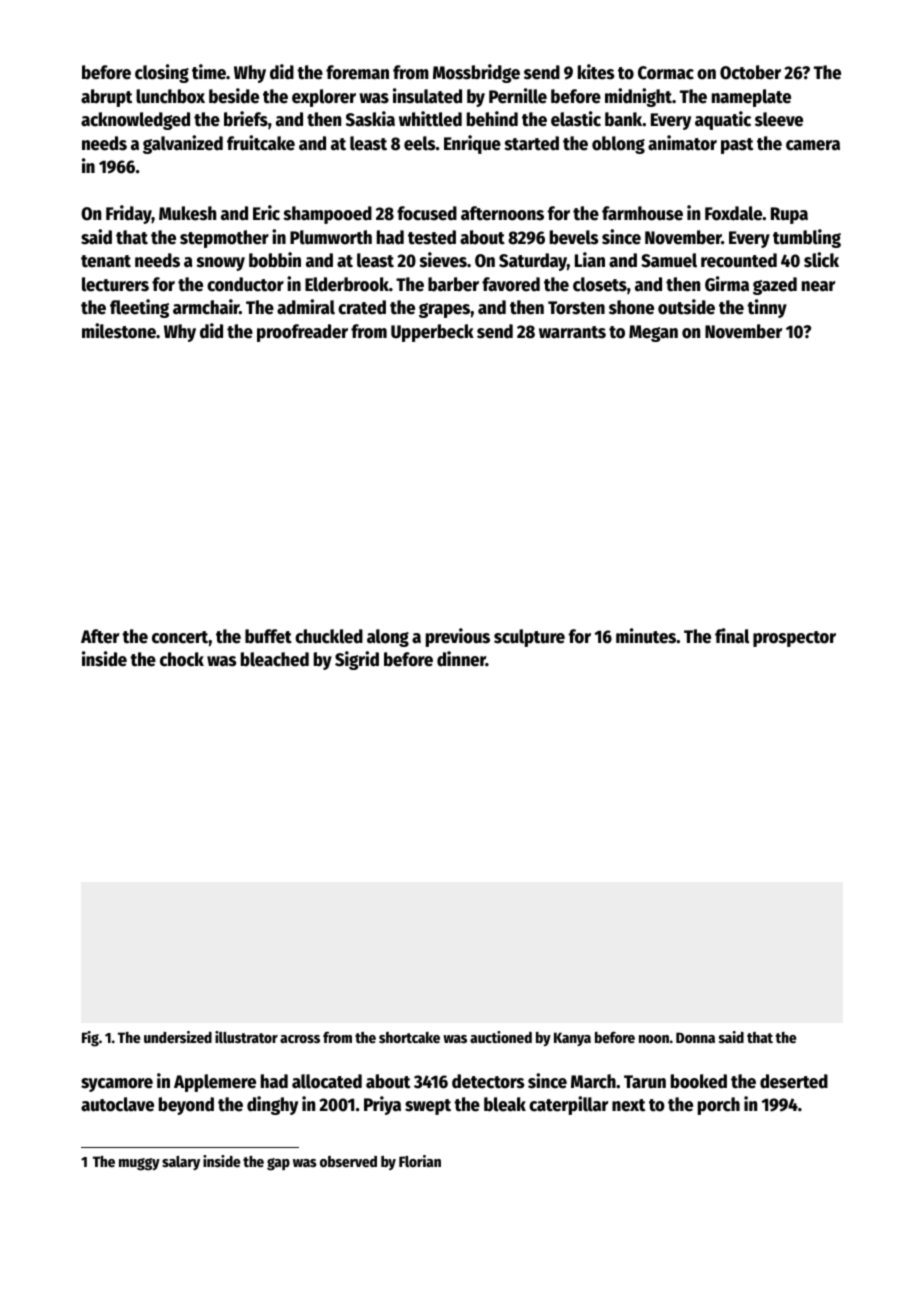  What do you see at coordinates (432, 333) in the image?
I see `Upperbeck` at bounding box center [432, 333].
